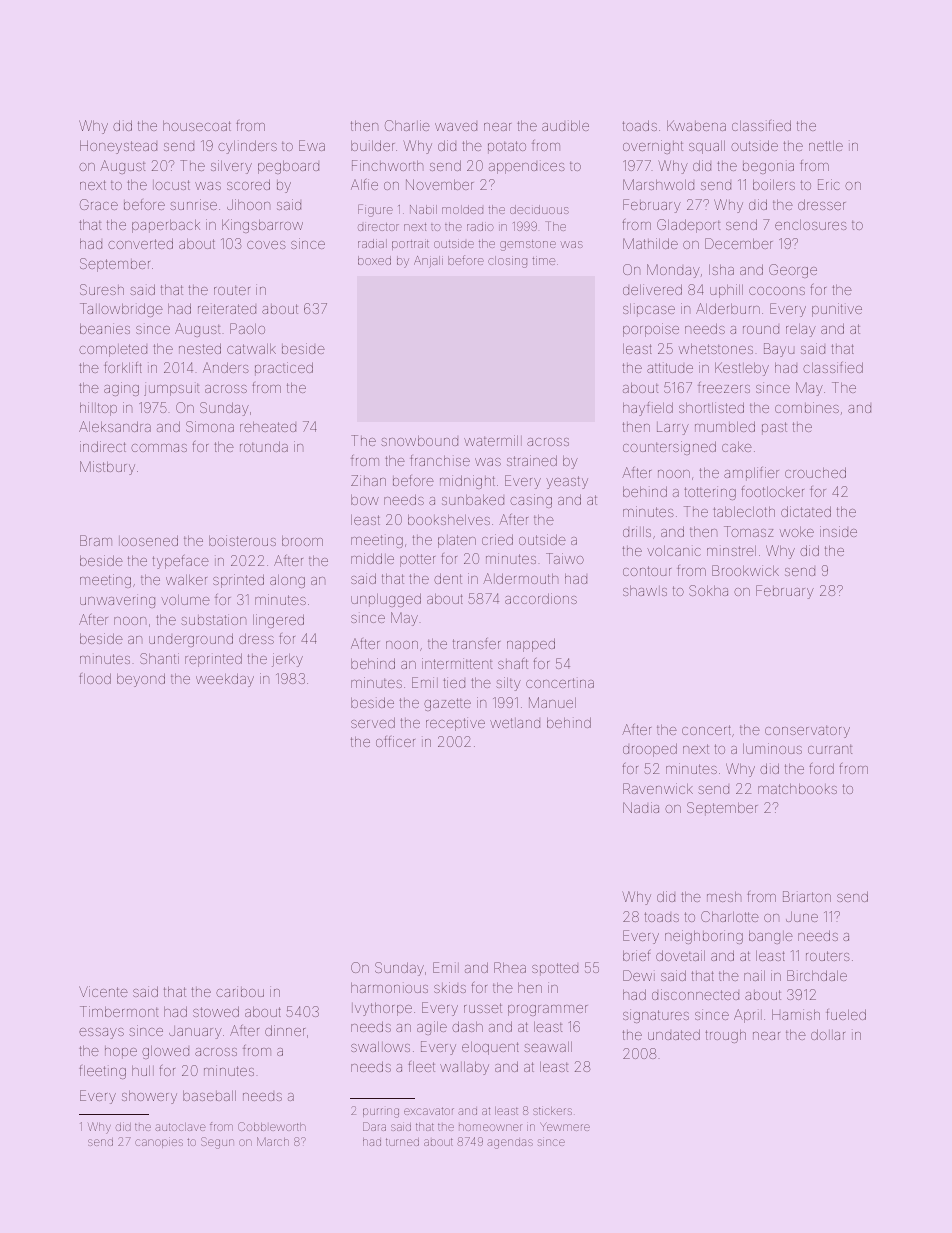 The height and width of the image is (1233, 952). Describe the element at coordinates (541, 598) in the image. I see `accordions` at that location.
